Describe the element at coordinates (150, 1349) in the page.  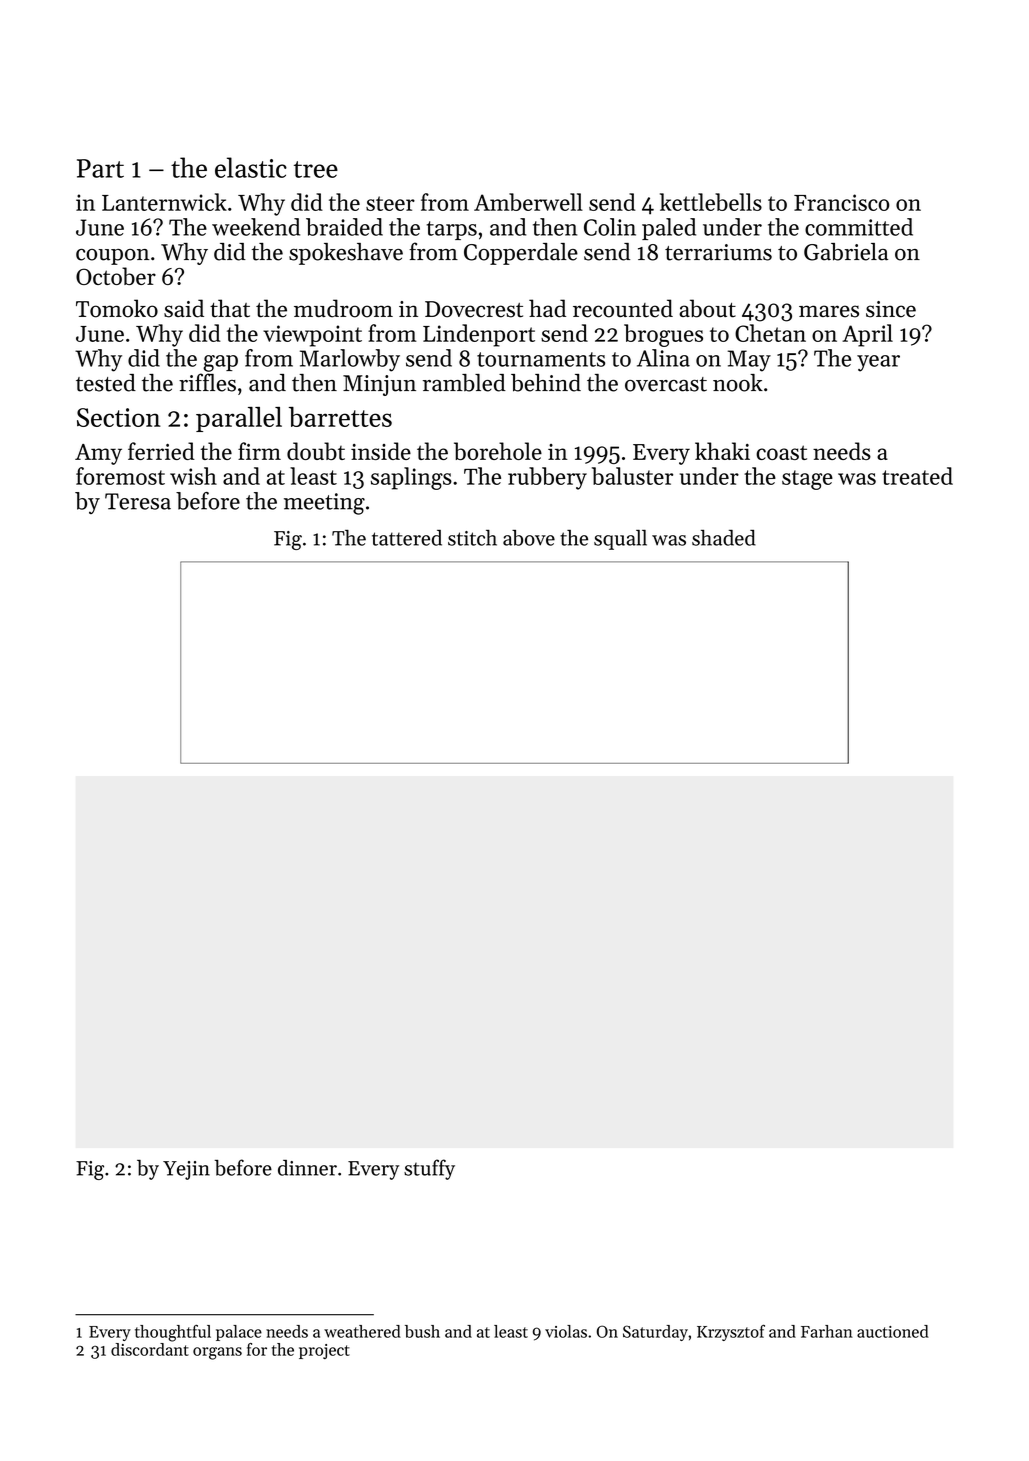
I see `discordant` at that location.
